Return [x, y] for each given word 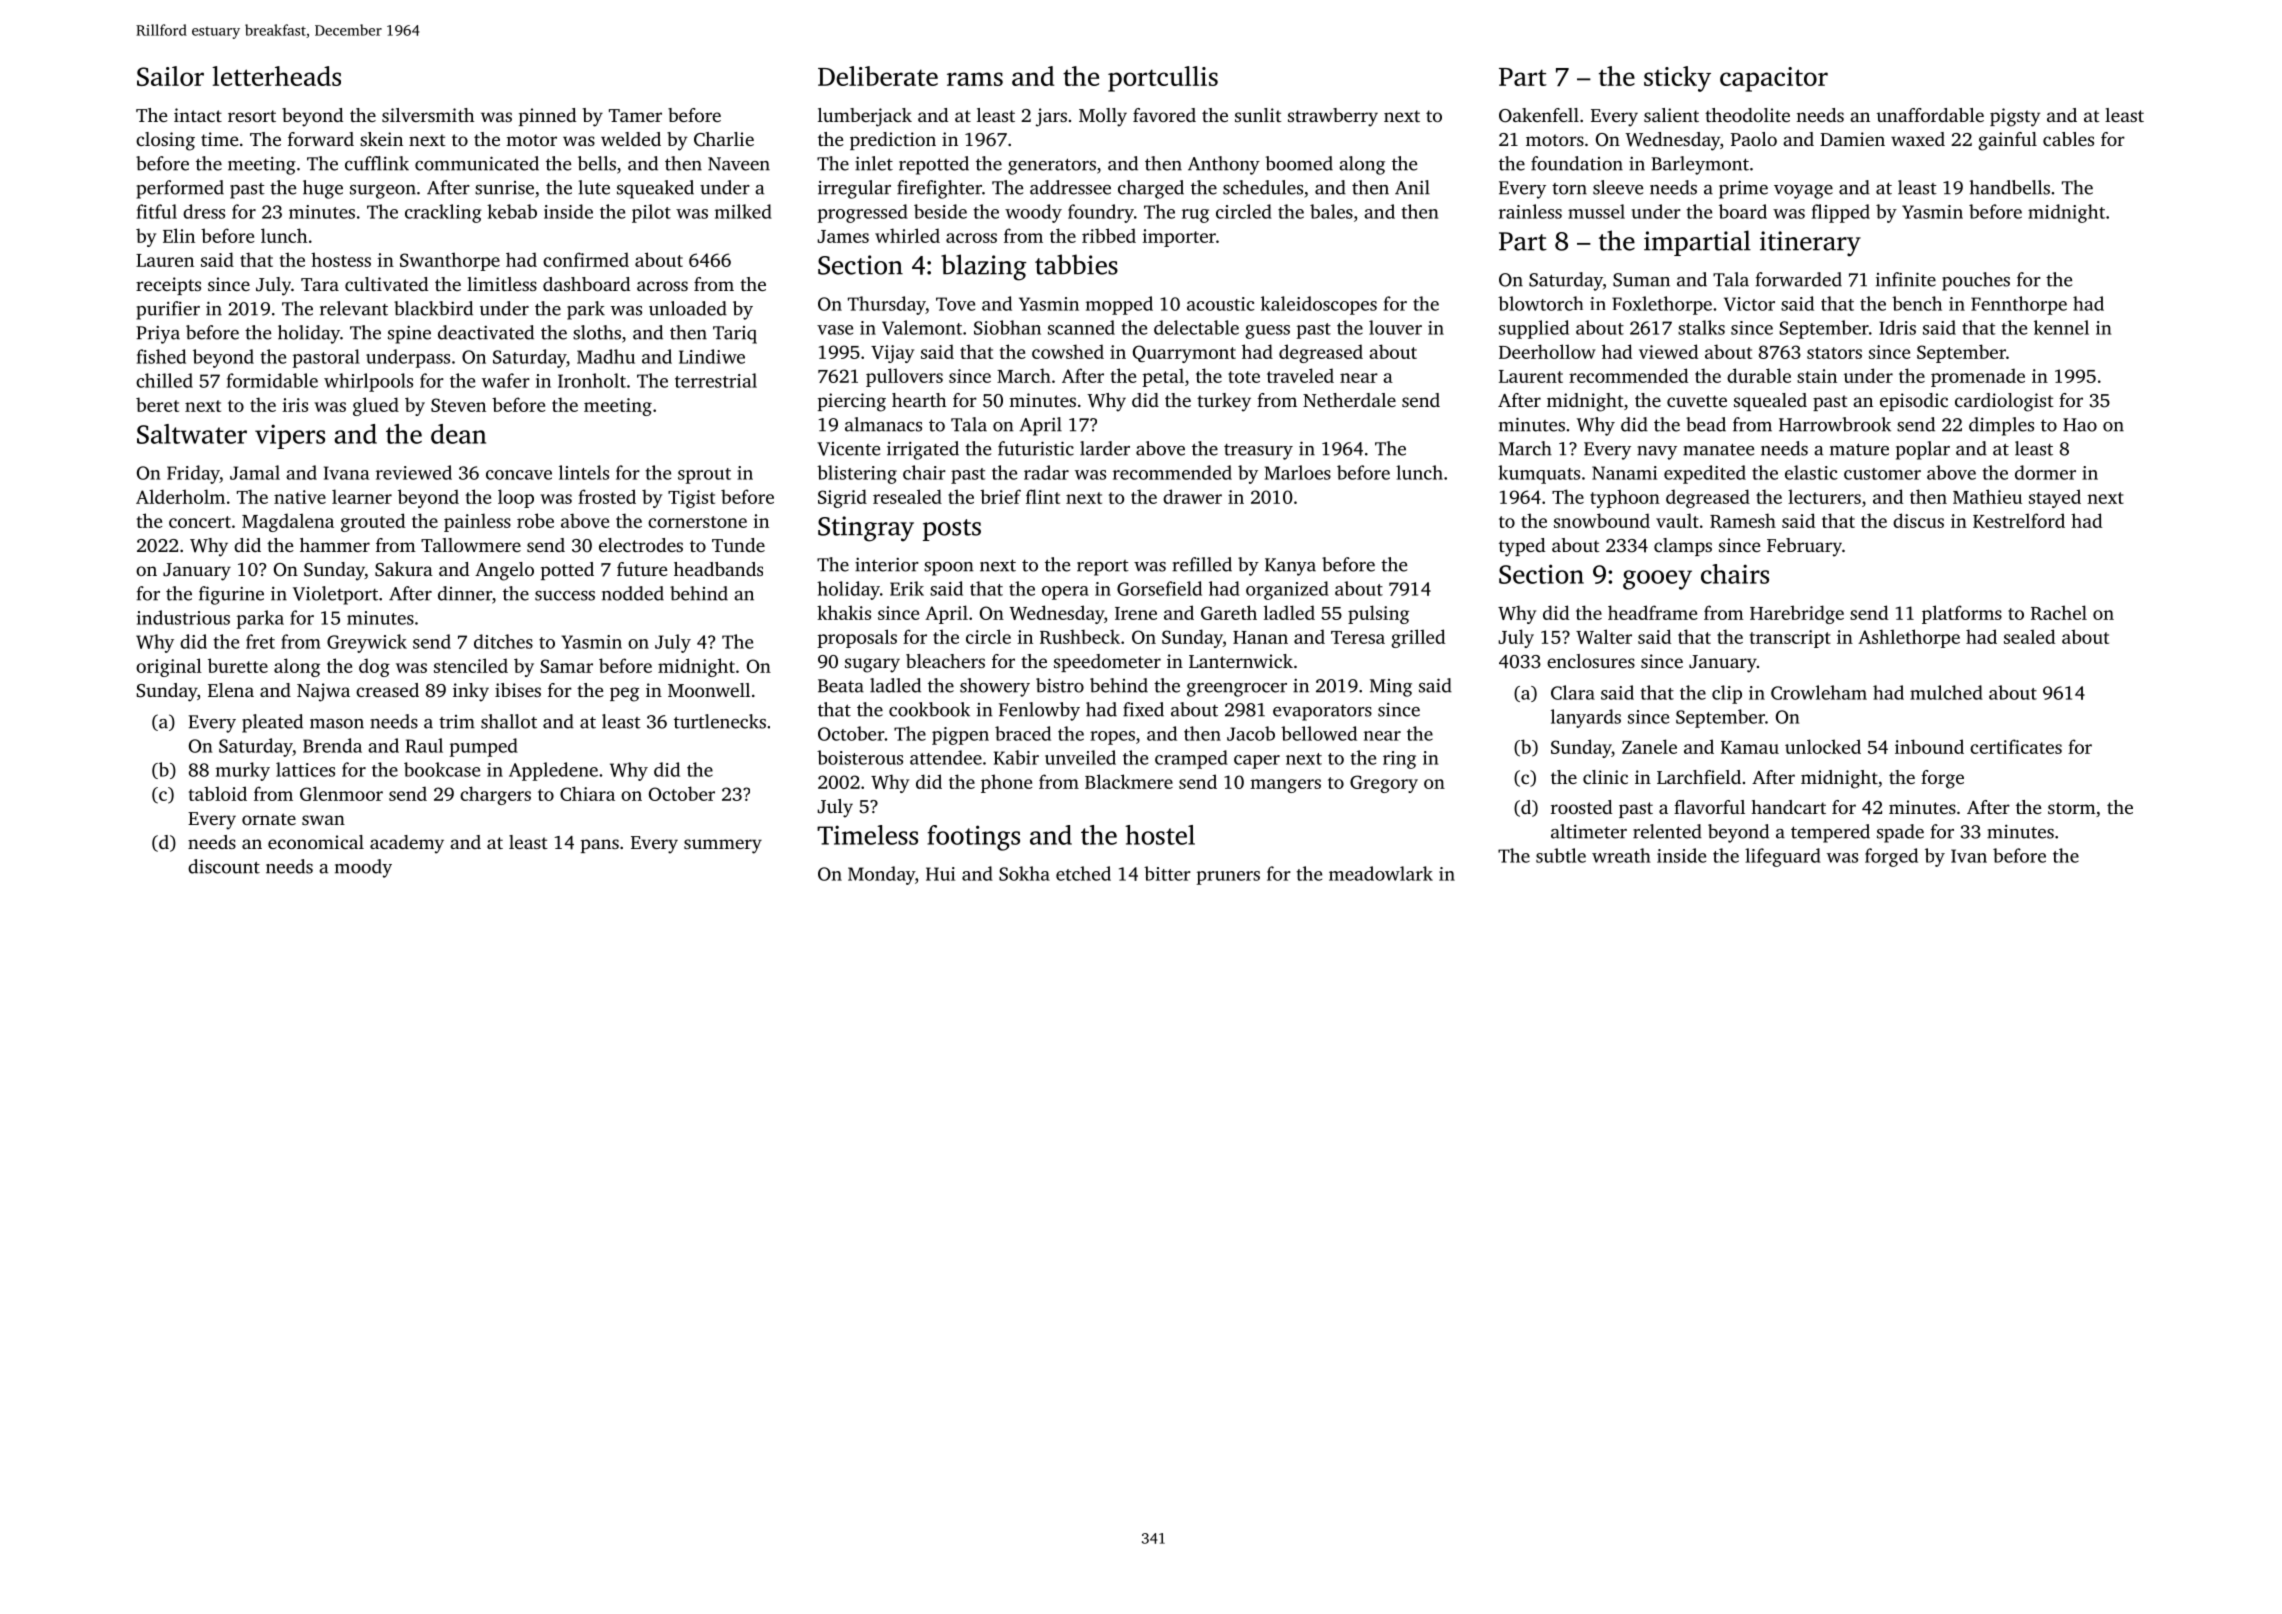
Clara [1573, 692]
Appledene [553, 771]
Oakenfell [1539, 115]
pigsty [2015, 117]
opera [1065, 593]
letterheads [276, 76]
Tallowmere [471, 545]
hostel [1160, 835]
